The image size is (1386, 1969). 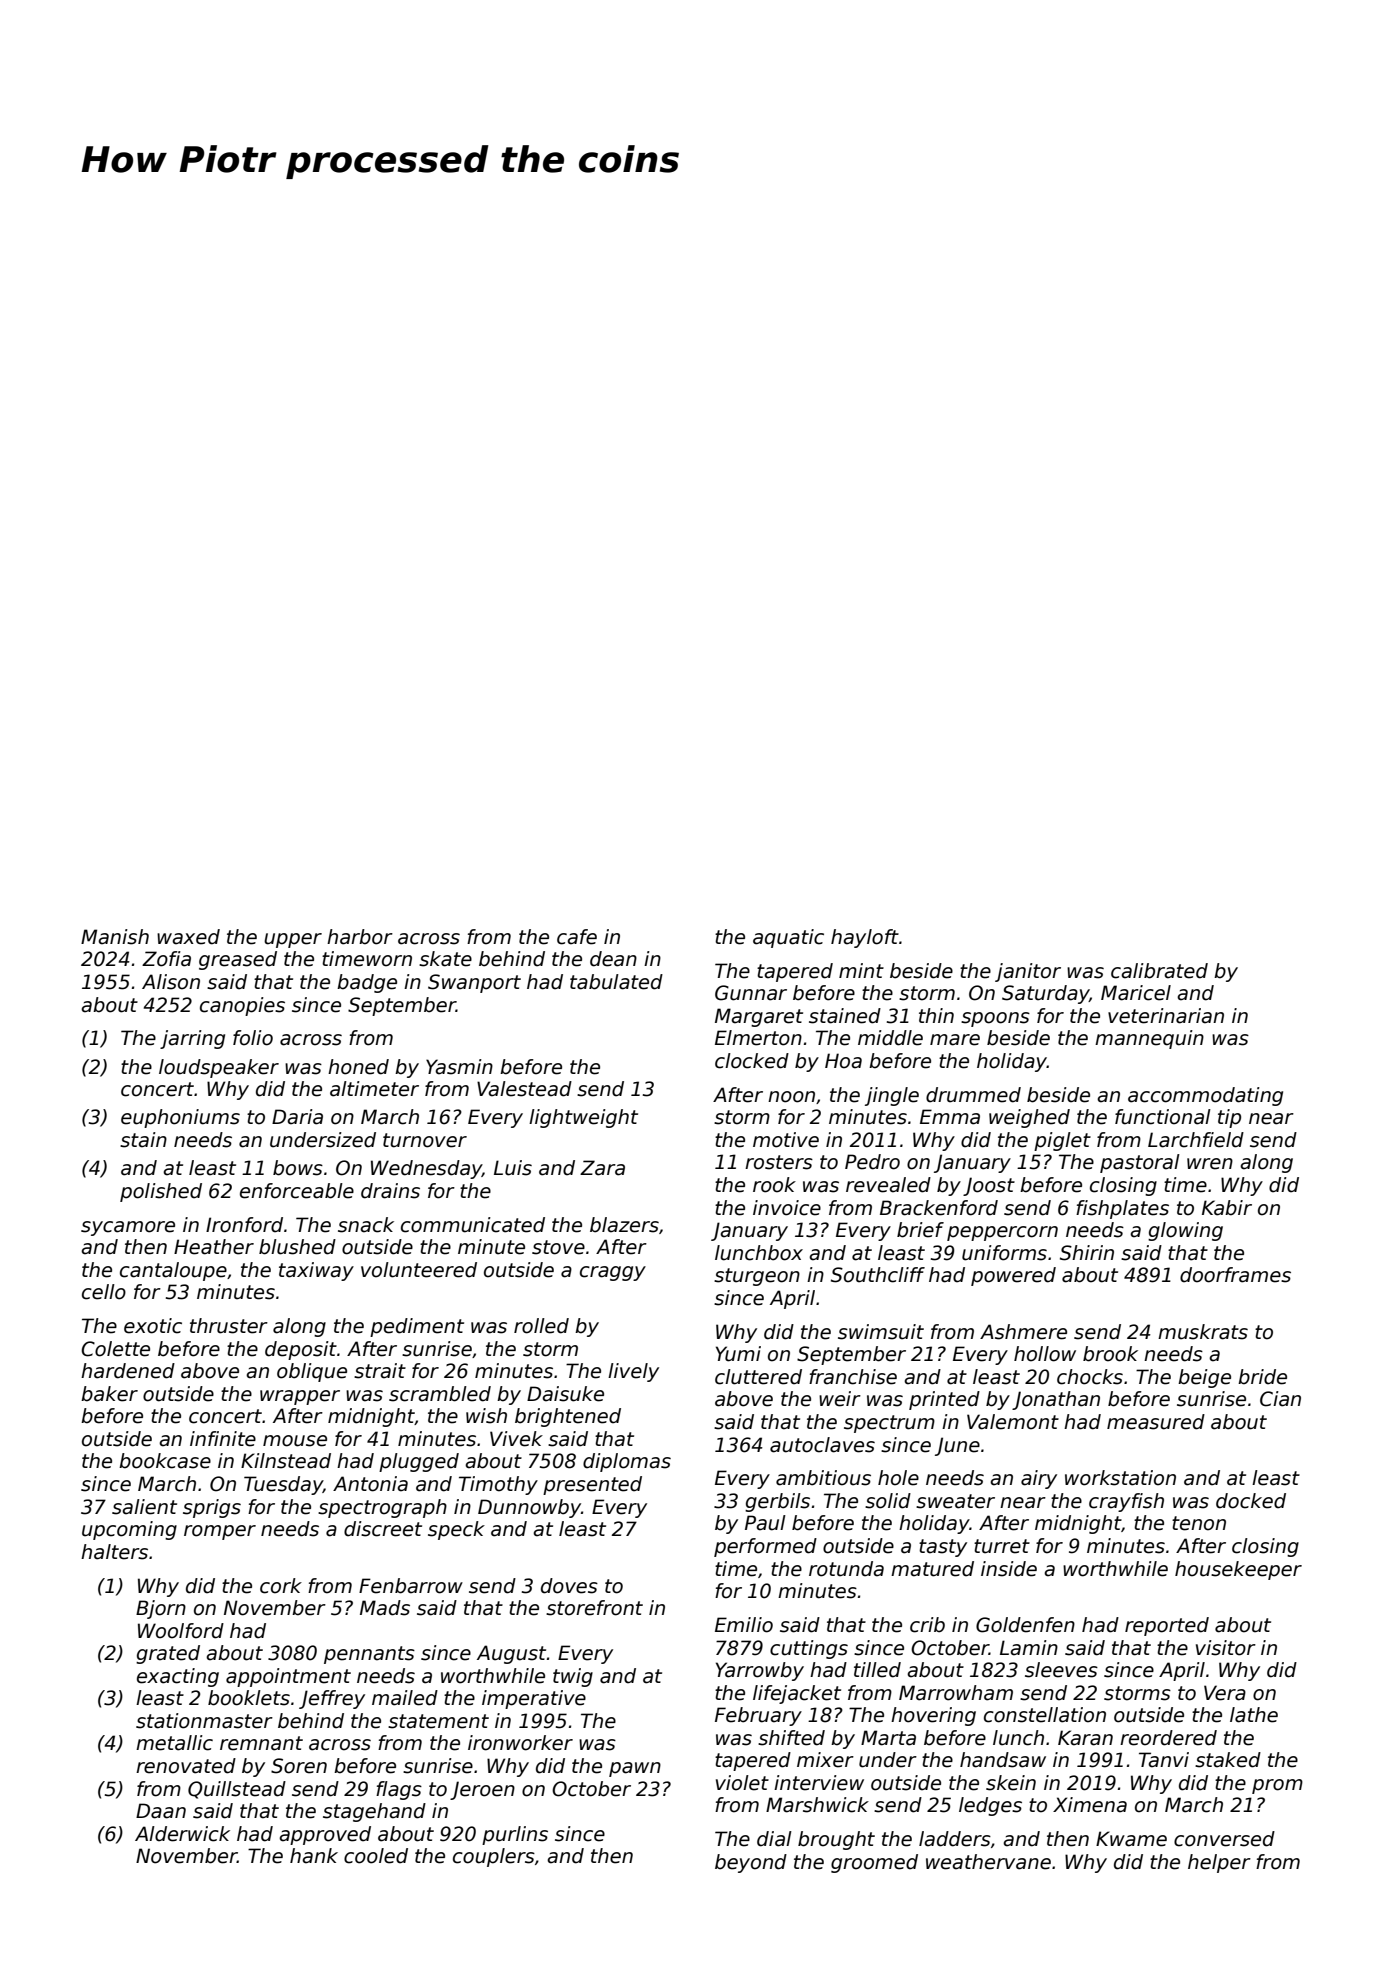 I want to click on cooled, so click(x=376, y=1856).
